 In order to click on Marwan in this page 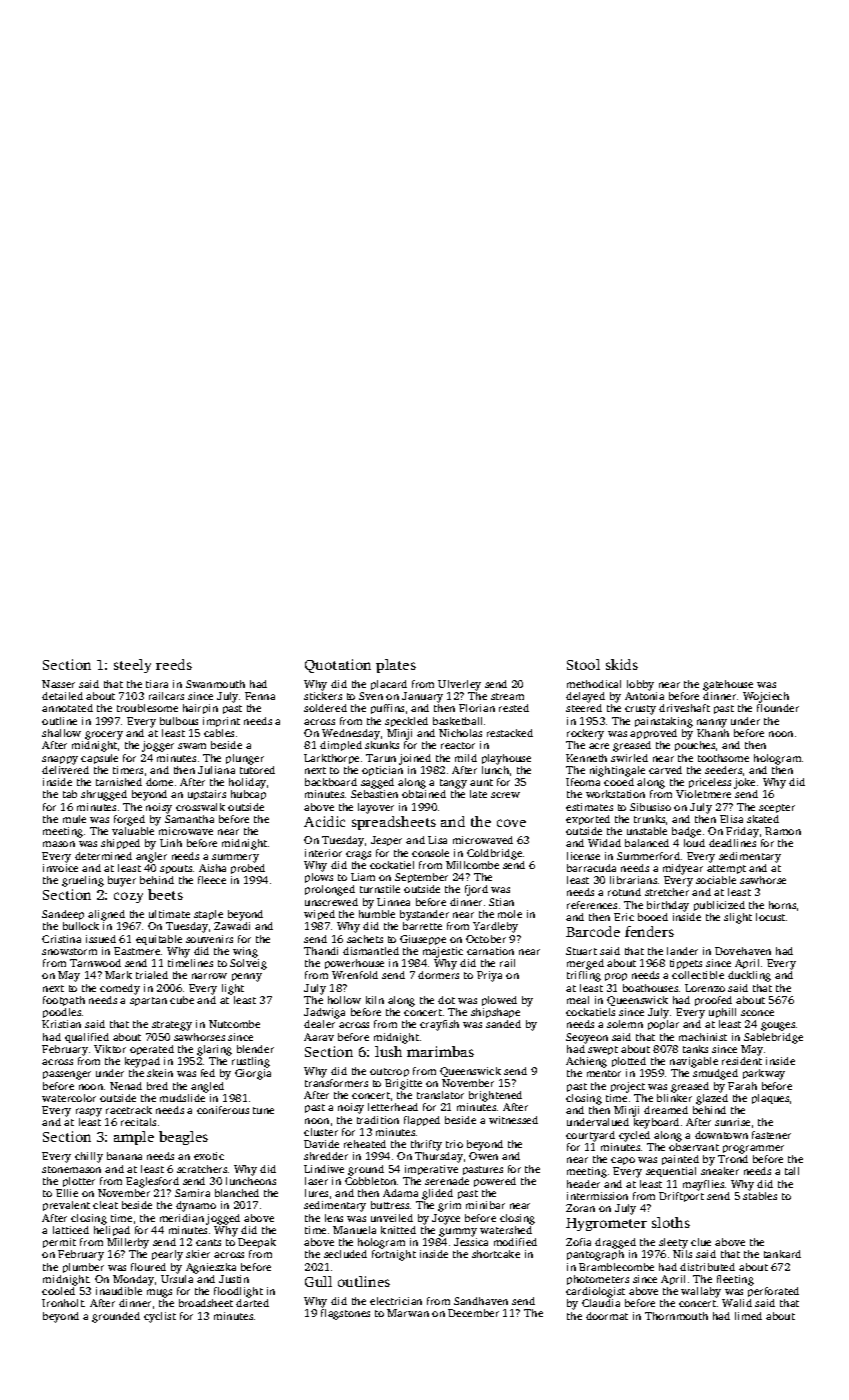, I will do `click(408, 1313)`.
